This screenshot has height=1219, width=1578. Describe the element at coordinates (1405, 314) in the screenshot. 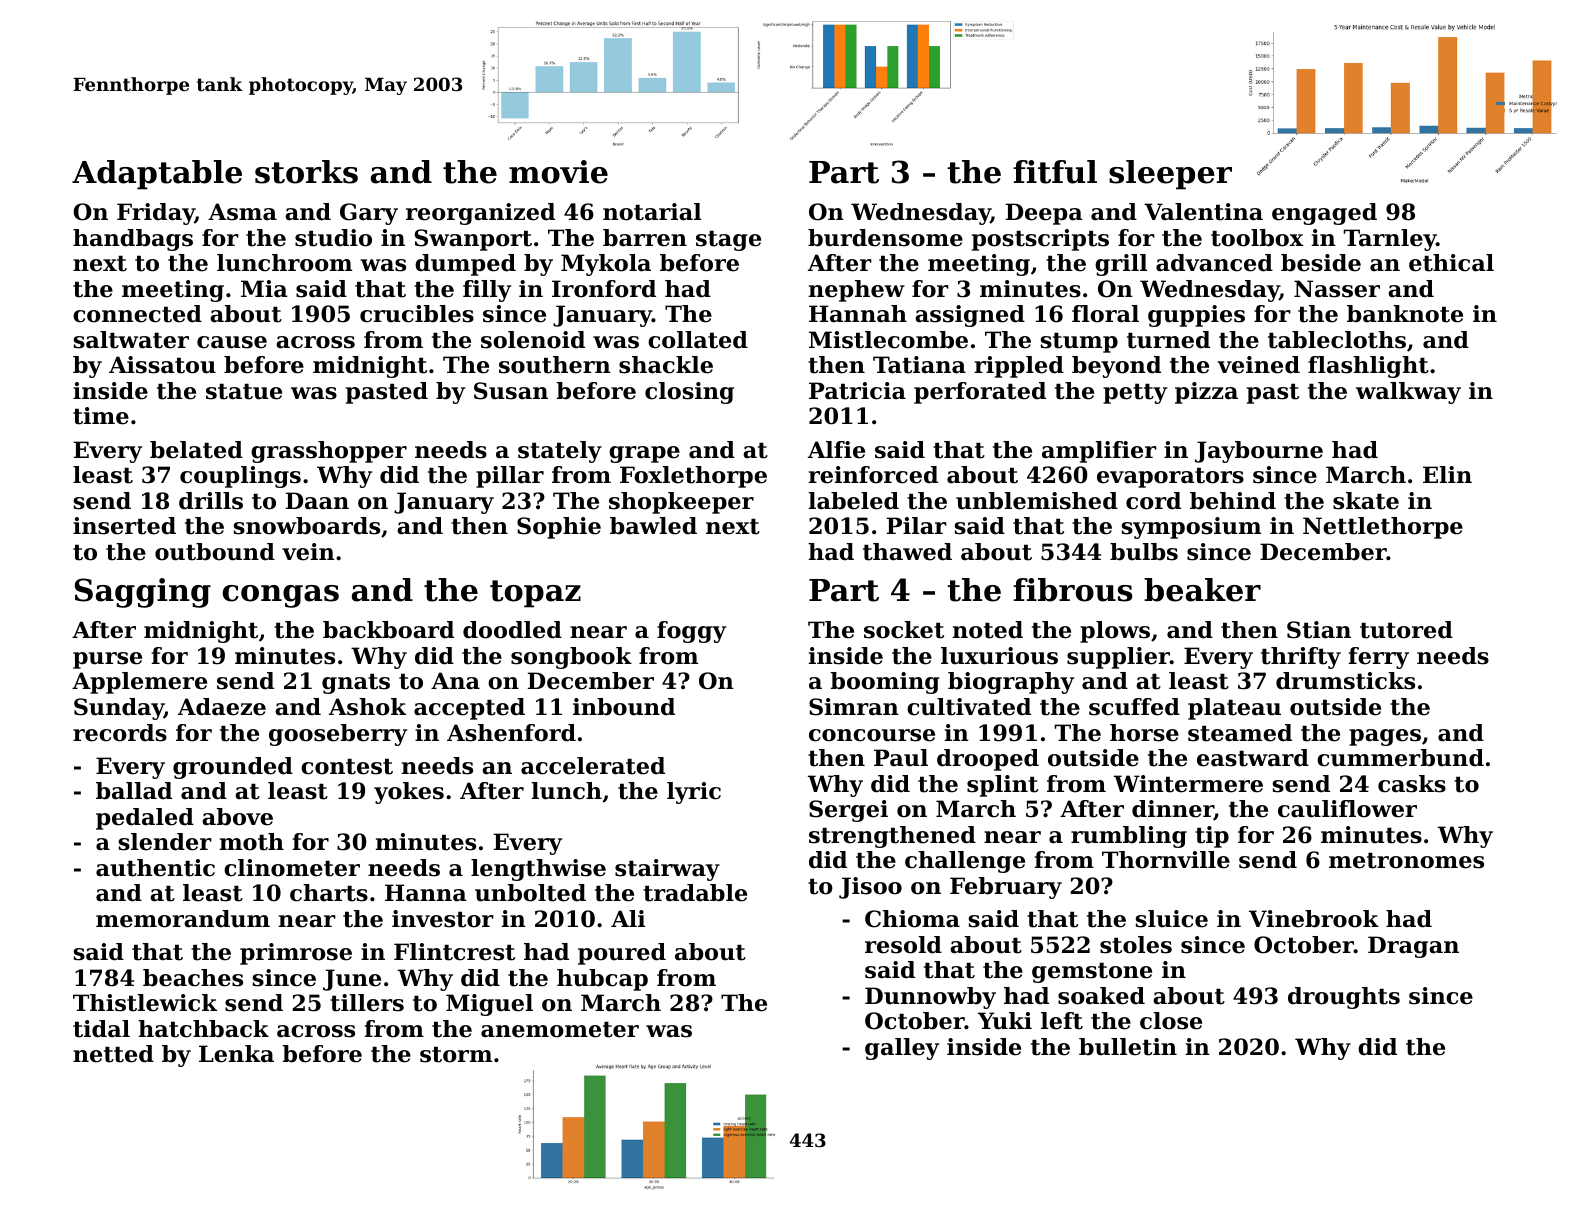

I see `banknote` at that location.
